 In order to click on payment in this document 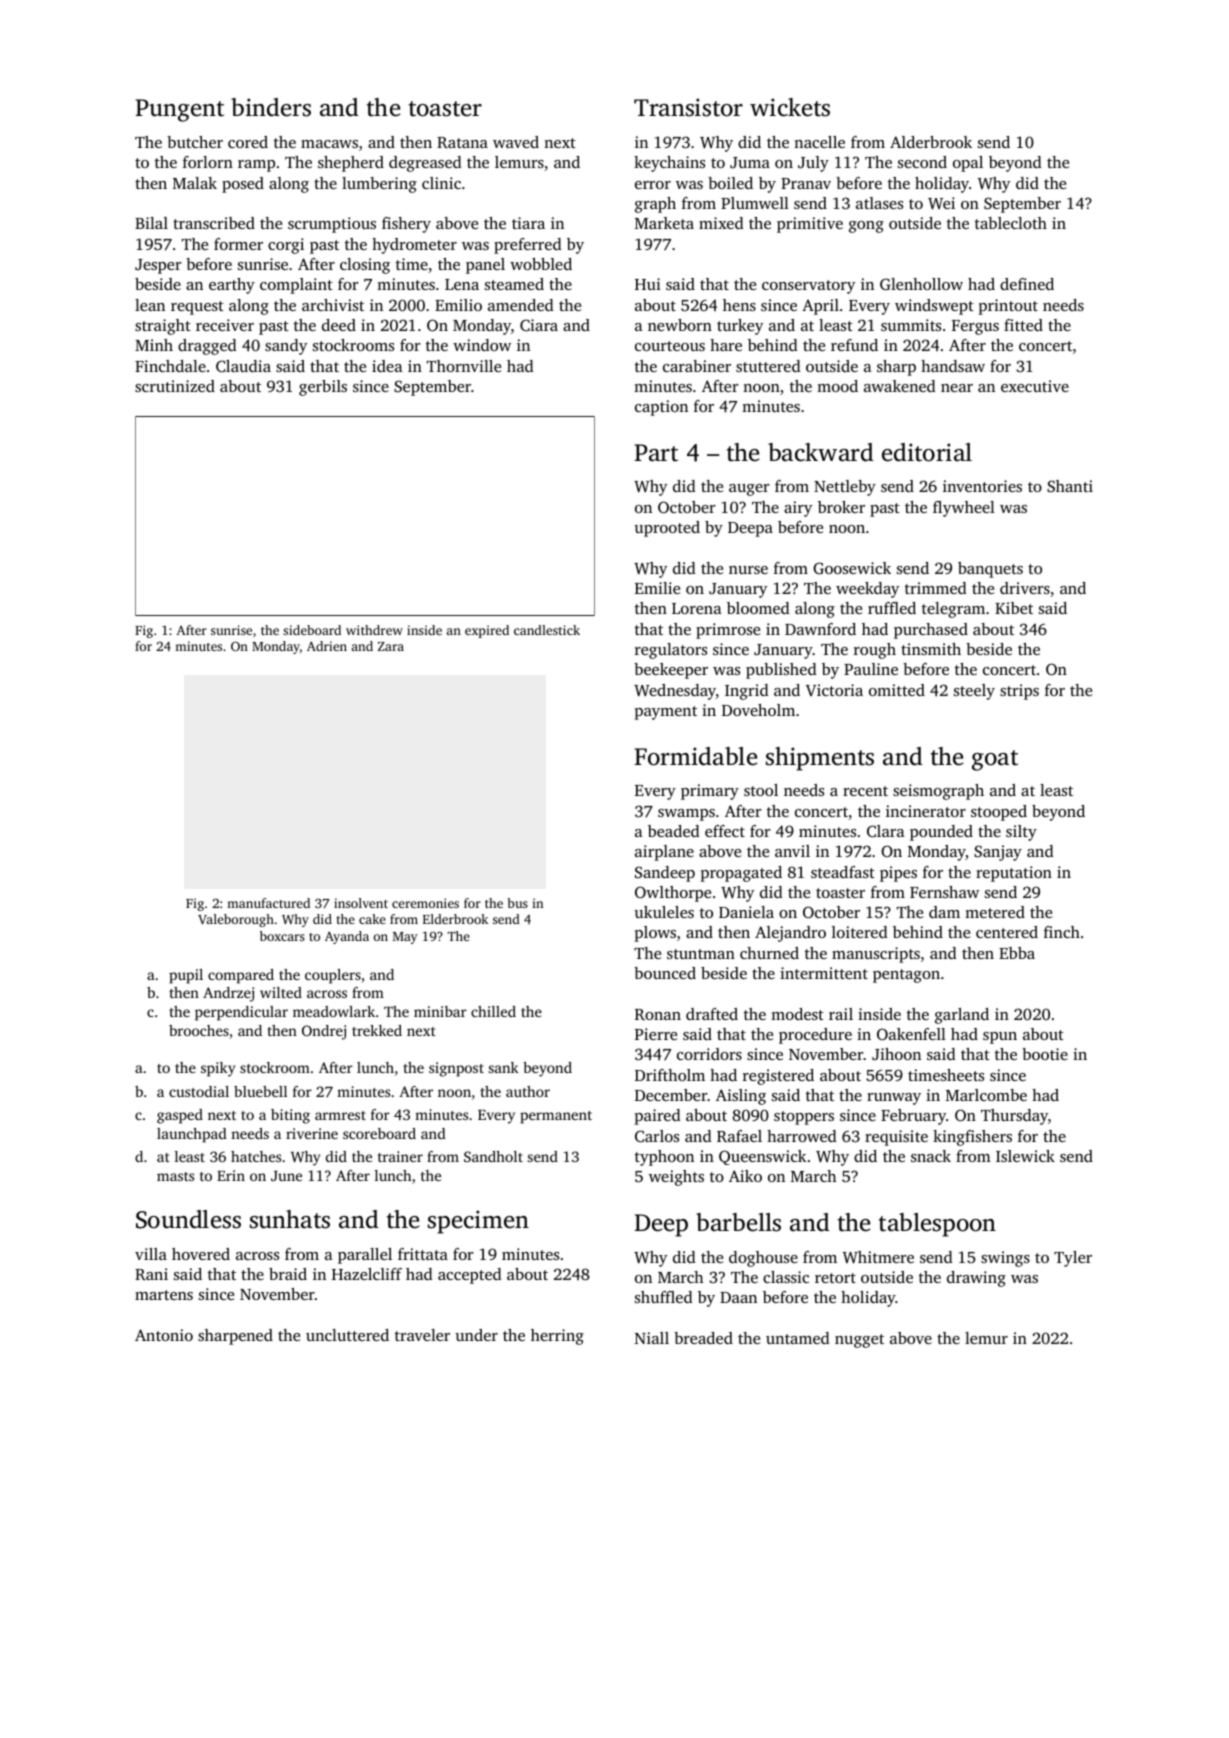, I will do `click(666, 713)`.
